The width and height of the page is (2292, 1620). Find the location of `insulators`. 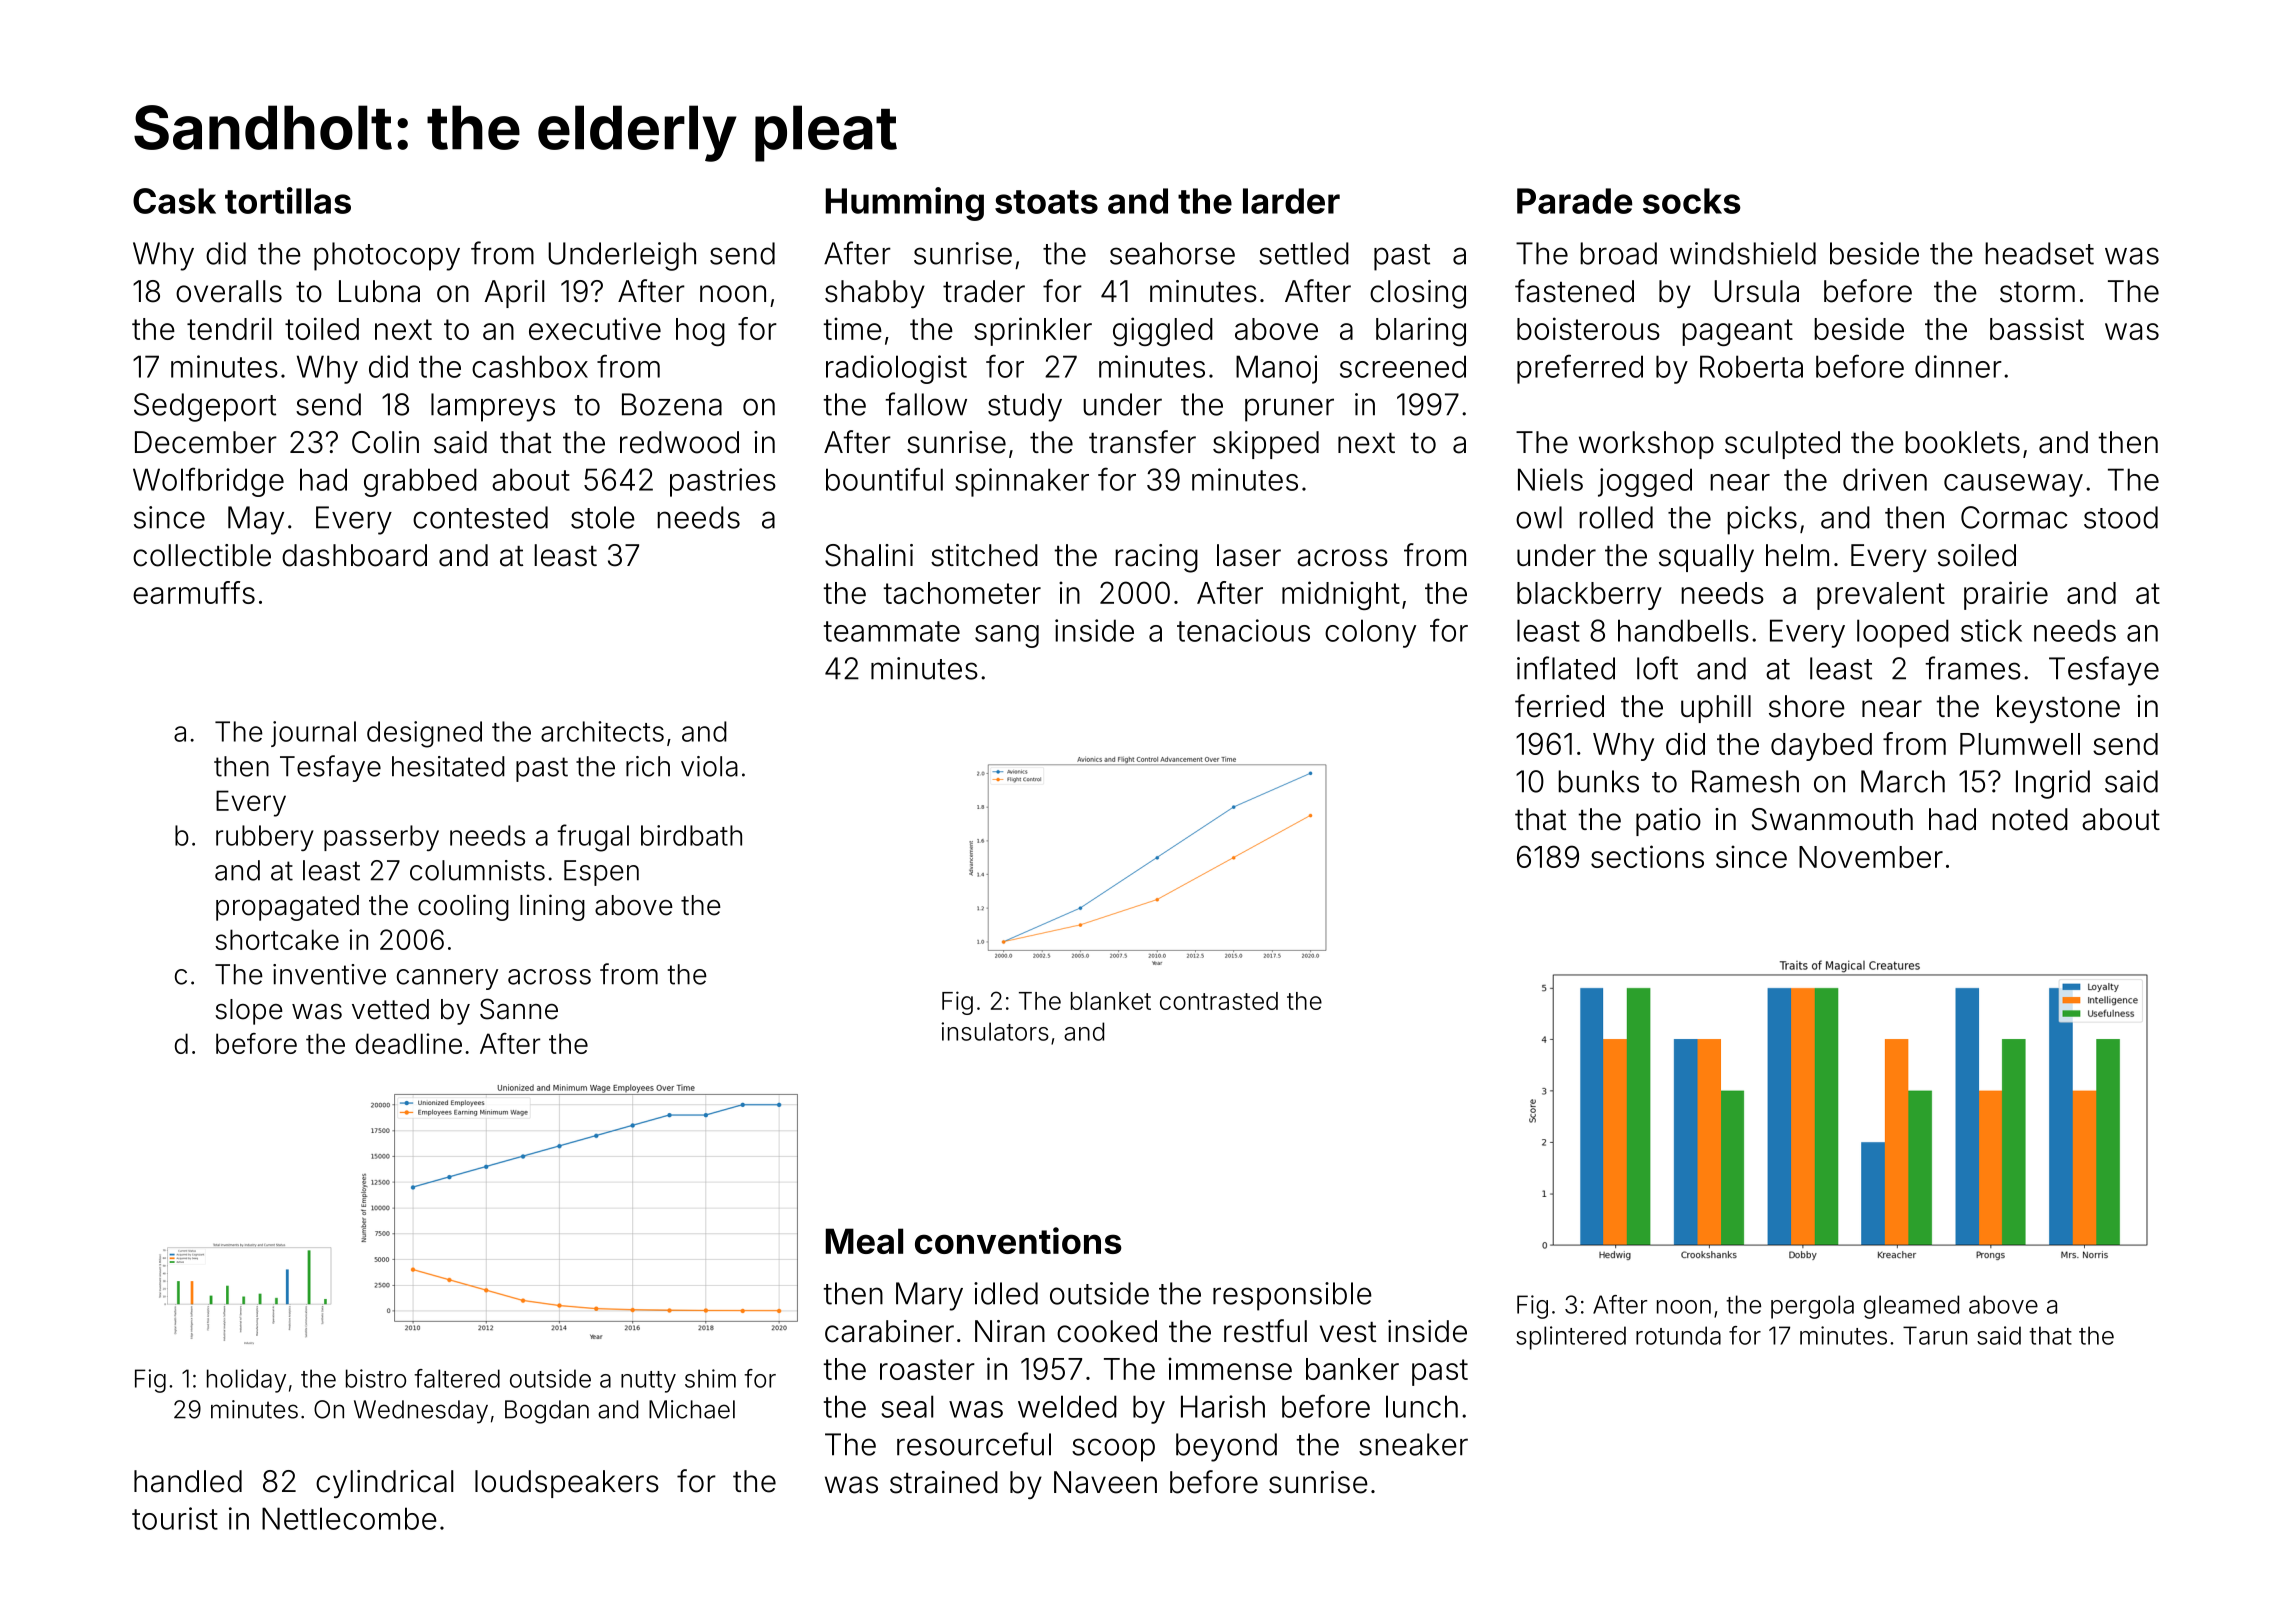

insulators is located at coordinates (995, 1031).
